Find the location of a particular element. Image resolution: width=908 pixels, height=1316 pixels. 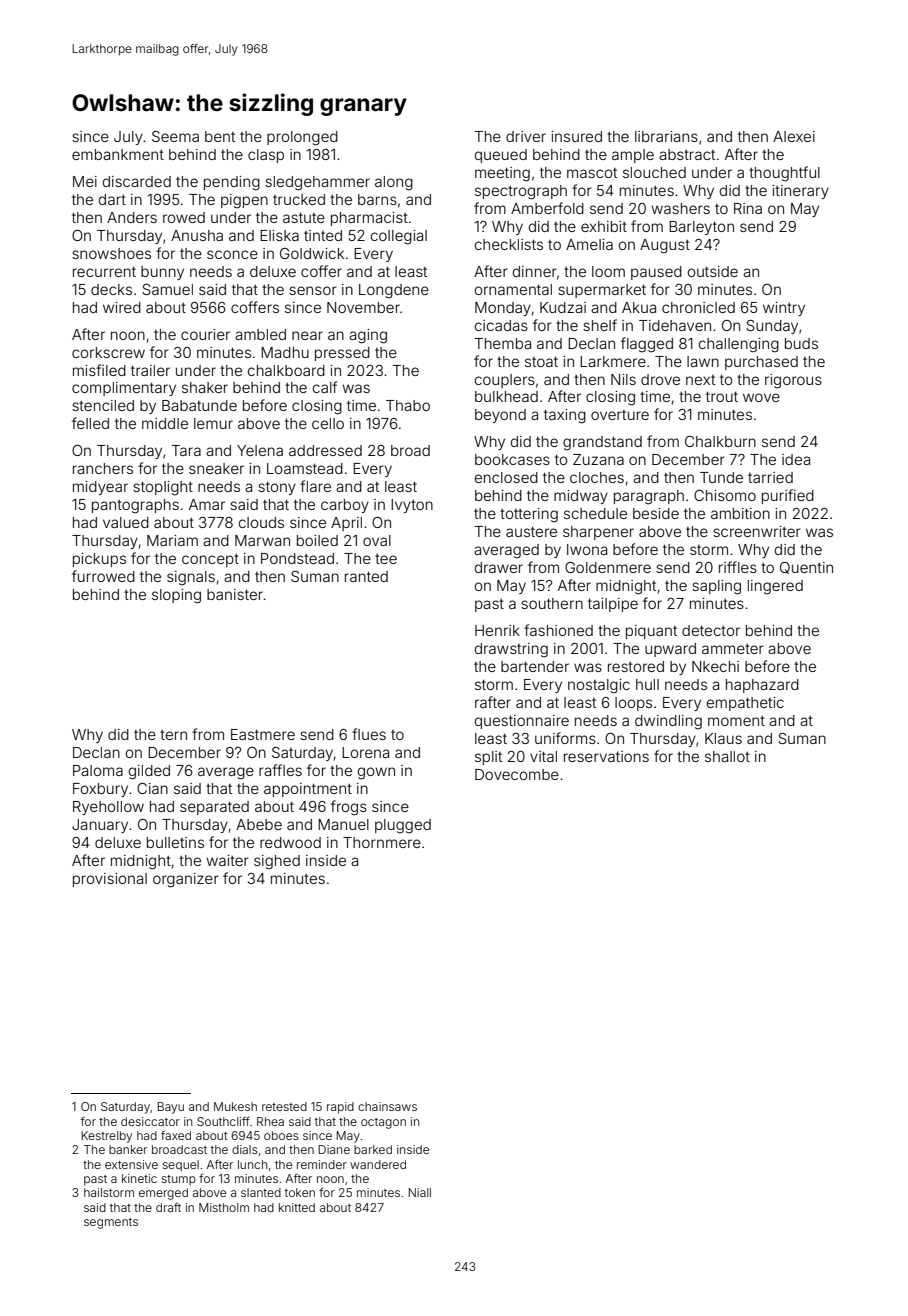

Bayu is located at coordinates (170, 1108).
